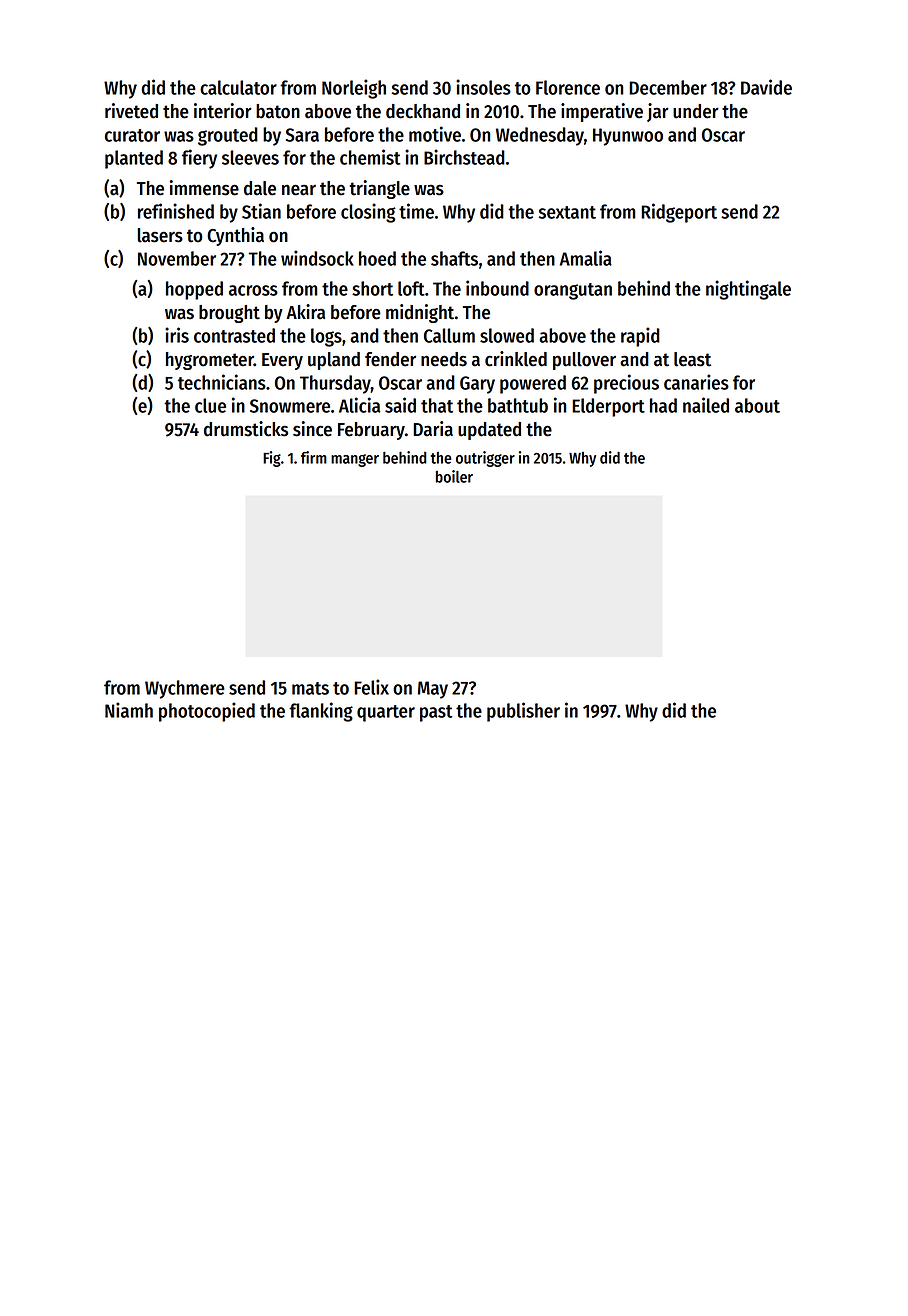 This page has width=908, height=1316. Describe the element at coordinates (692, 359) in the page. I see `least` at that location.
